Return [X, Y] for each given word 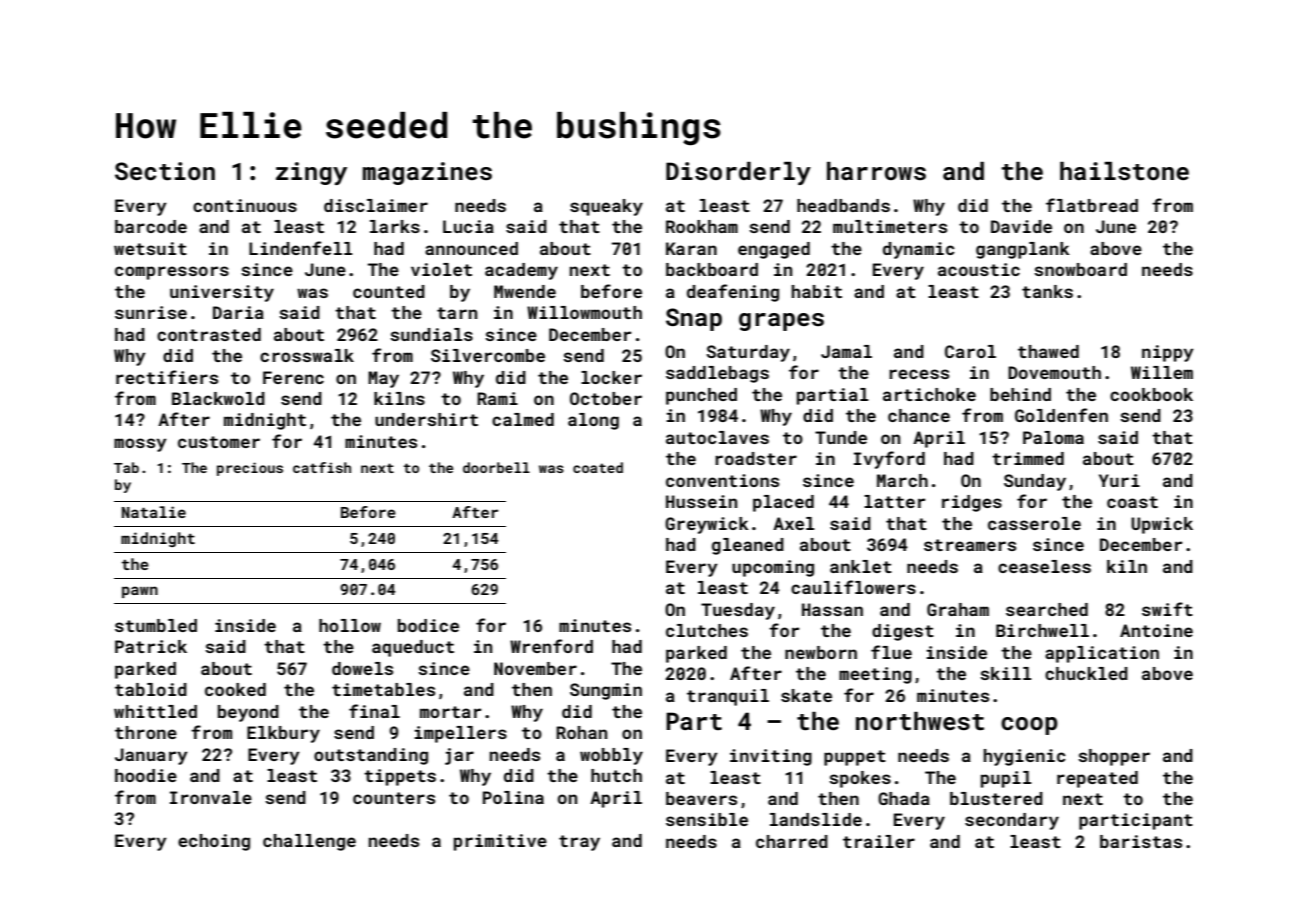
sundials [431, 334]
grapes [781, 322]
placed [783, 503]
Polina [513, 797]
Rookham [702, 226]
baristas [1141, 841]
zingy [311, 173]
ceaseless [1044, 566]
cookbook [1151, 394]
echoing [214, 842]
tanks [1047, 291]
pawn [140, 592]
